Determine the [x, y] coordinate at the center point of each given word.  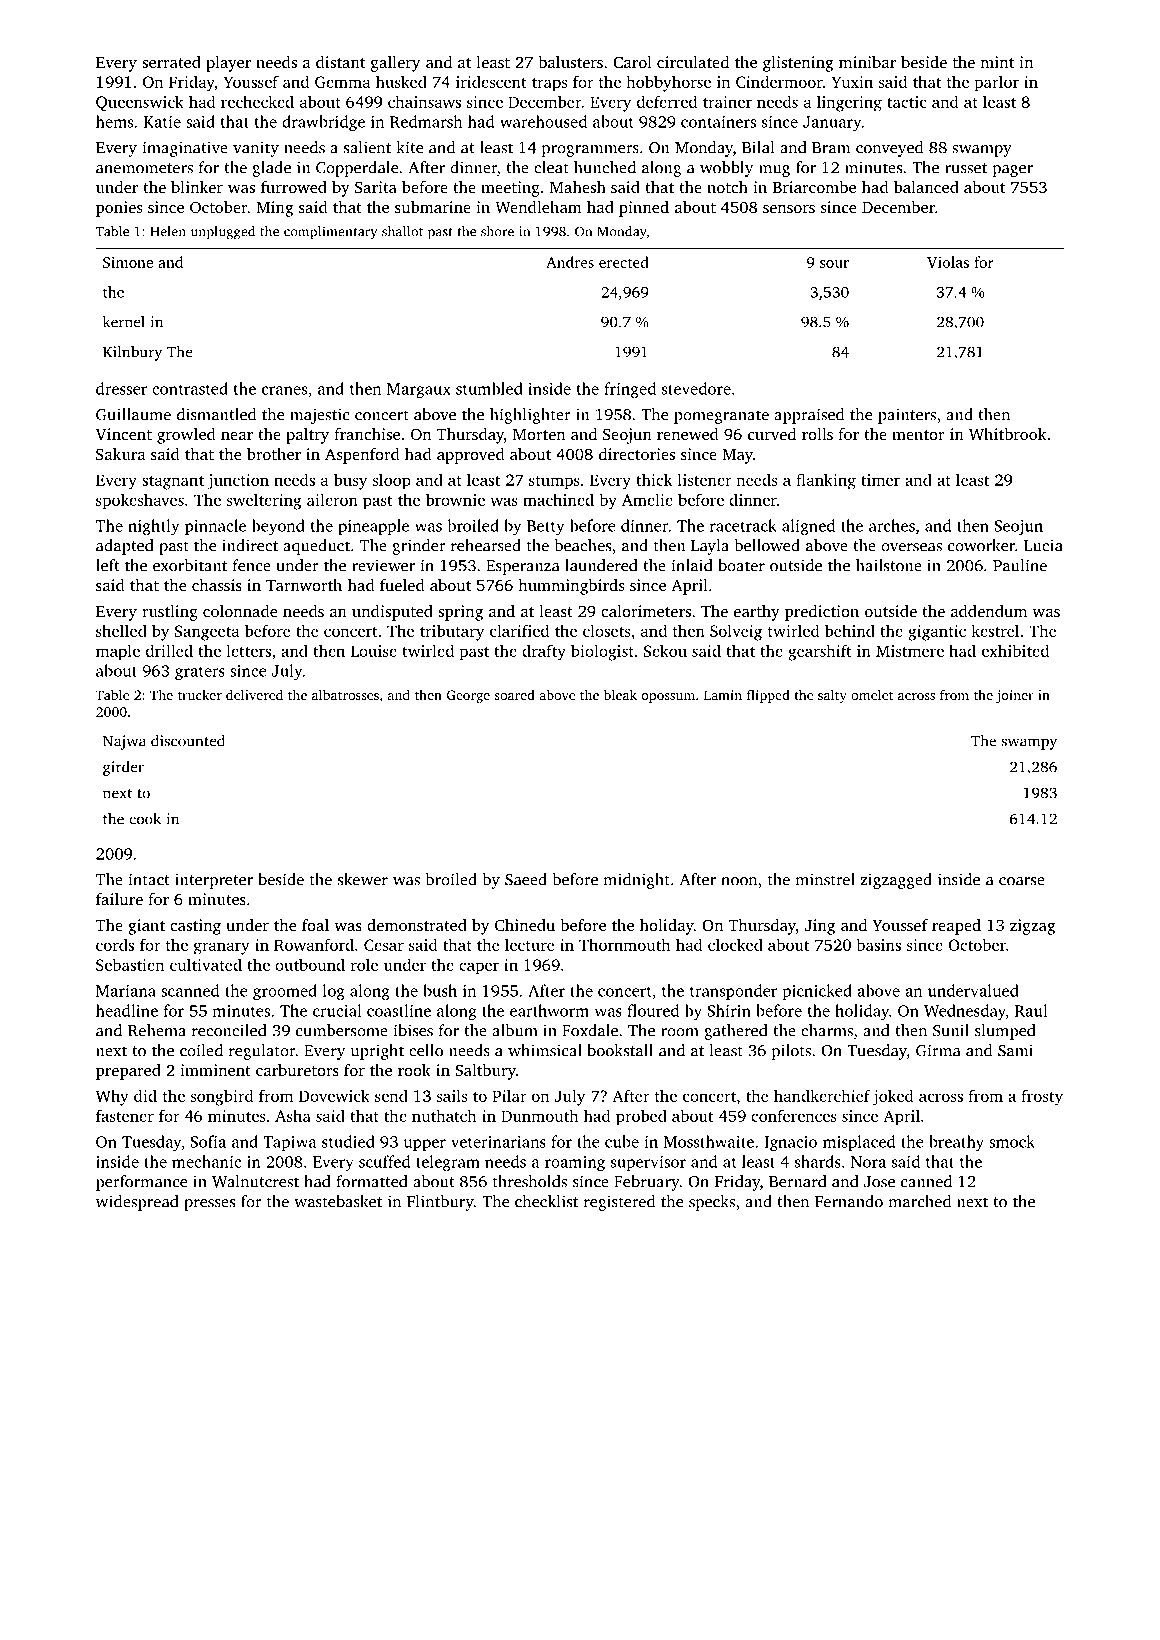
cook [145, 819]
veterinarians [498, 1142]
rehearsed [486, 545]
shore [497, 231]
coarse [1022, 881]
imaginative [185, 149]
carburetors [297, 1070]
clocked [735, 944]
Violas [948, 262]
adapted [125, 547]
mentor [918, 435]
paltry [307, 436]
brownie [455, 499]
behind [850, 630]
